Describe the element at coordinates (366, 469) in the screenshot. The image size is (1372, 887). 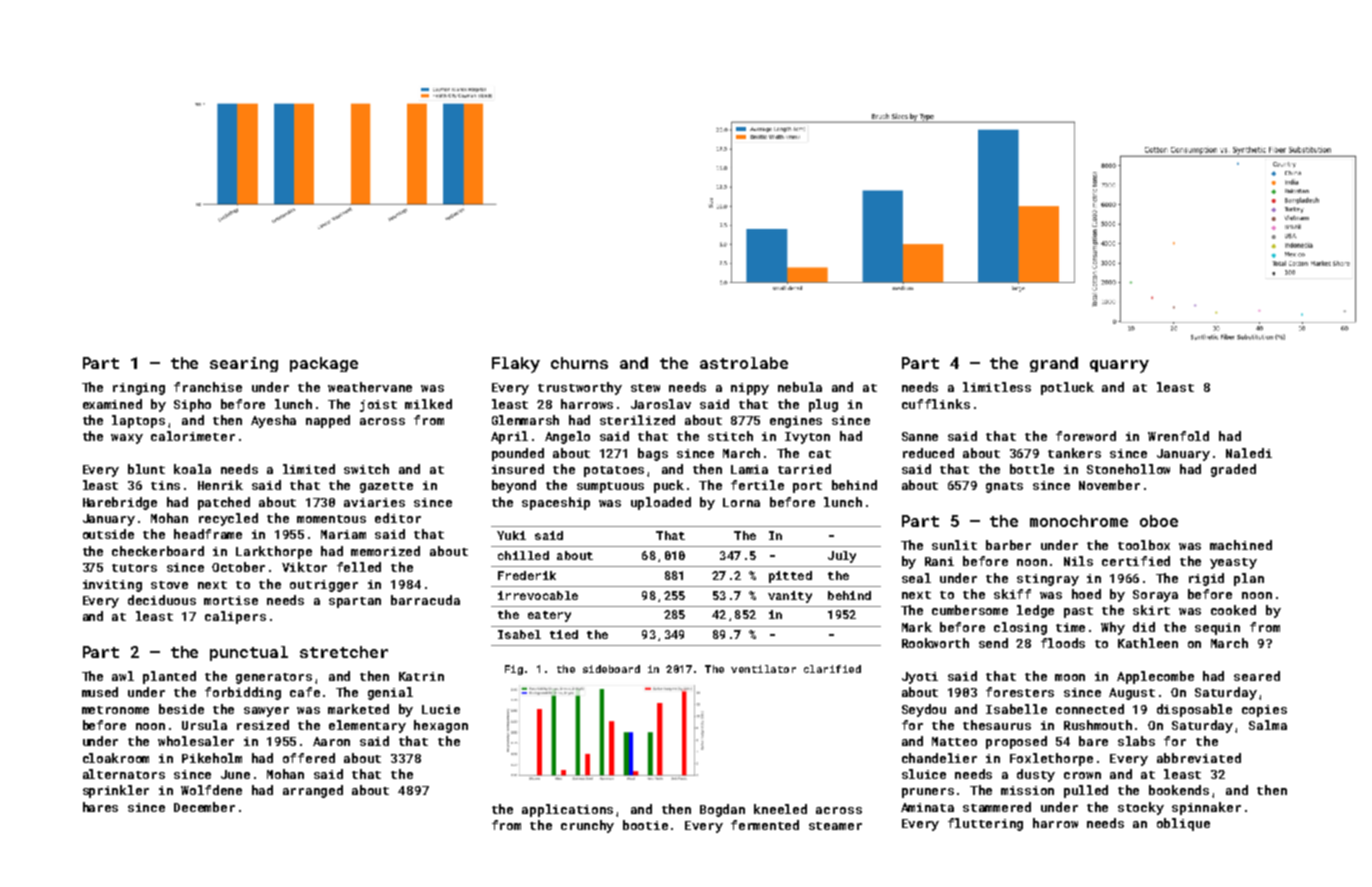
I see `switch` at that location.
